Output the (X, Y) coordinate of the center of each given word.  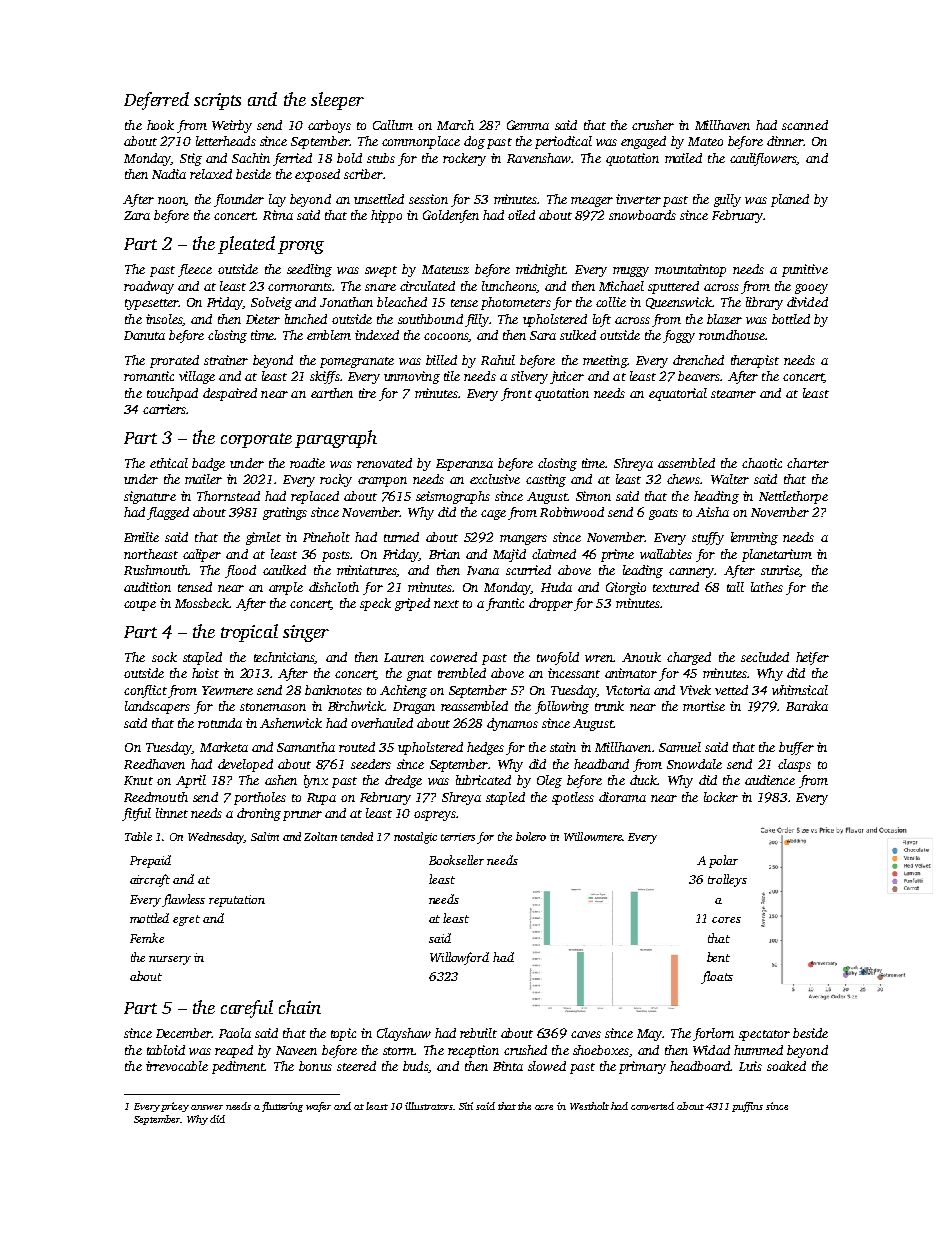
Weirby (232, 126)
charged (689, 658)
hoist (205, 673)
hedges (485, 748)
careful (247, 1009)
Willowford (459, 958)
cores (726, 920)
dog (474, 142)
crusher (653, 125)
